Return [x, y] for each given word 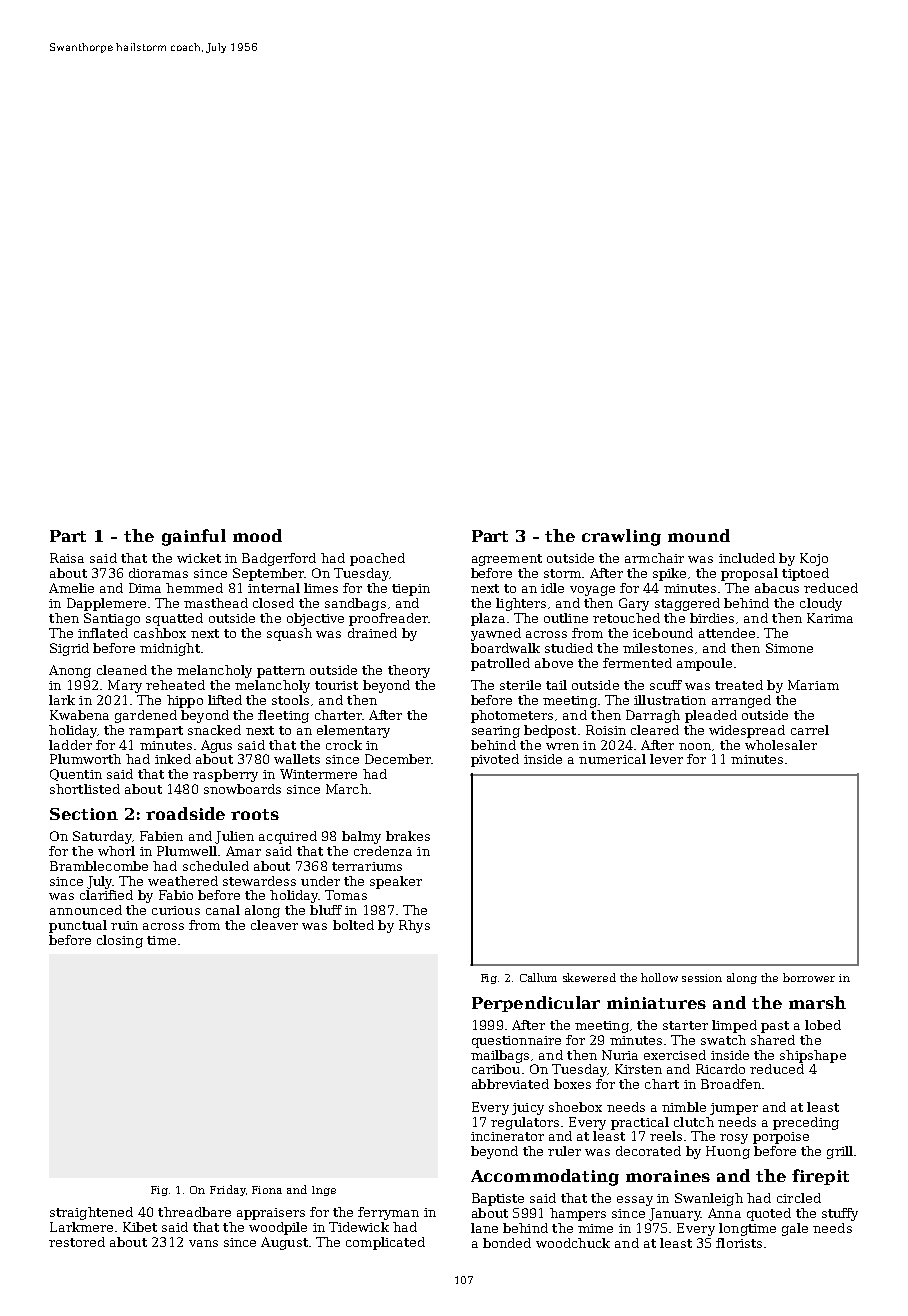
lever [666, 759]
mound [699, 535]
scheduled [216, 866]
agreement [507, 560]
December [398, 759]
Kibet [140, 1227]
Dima [145, 588]
